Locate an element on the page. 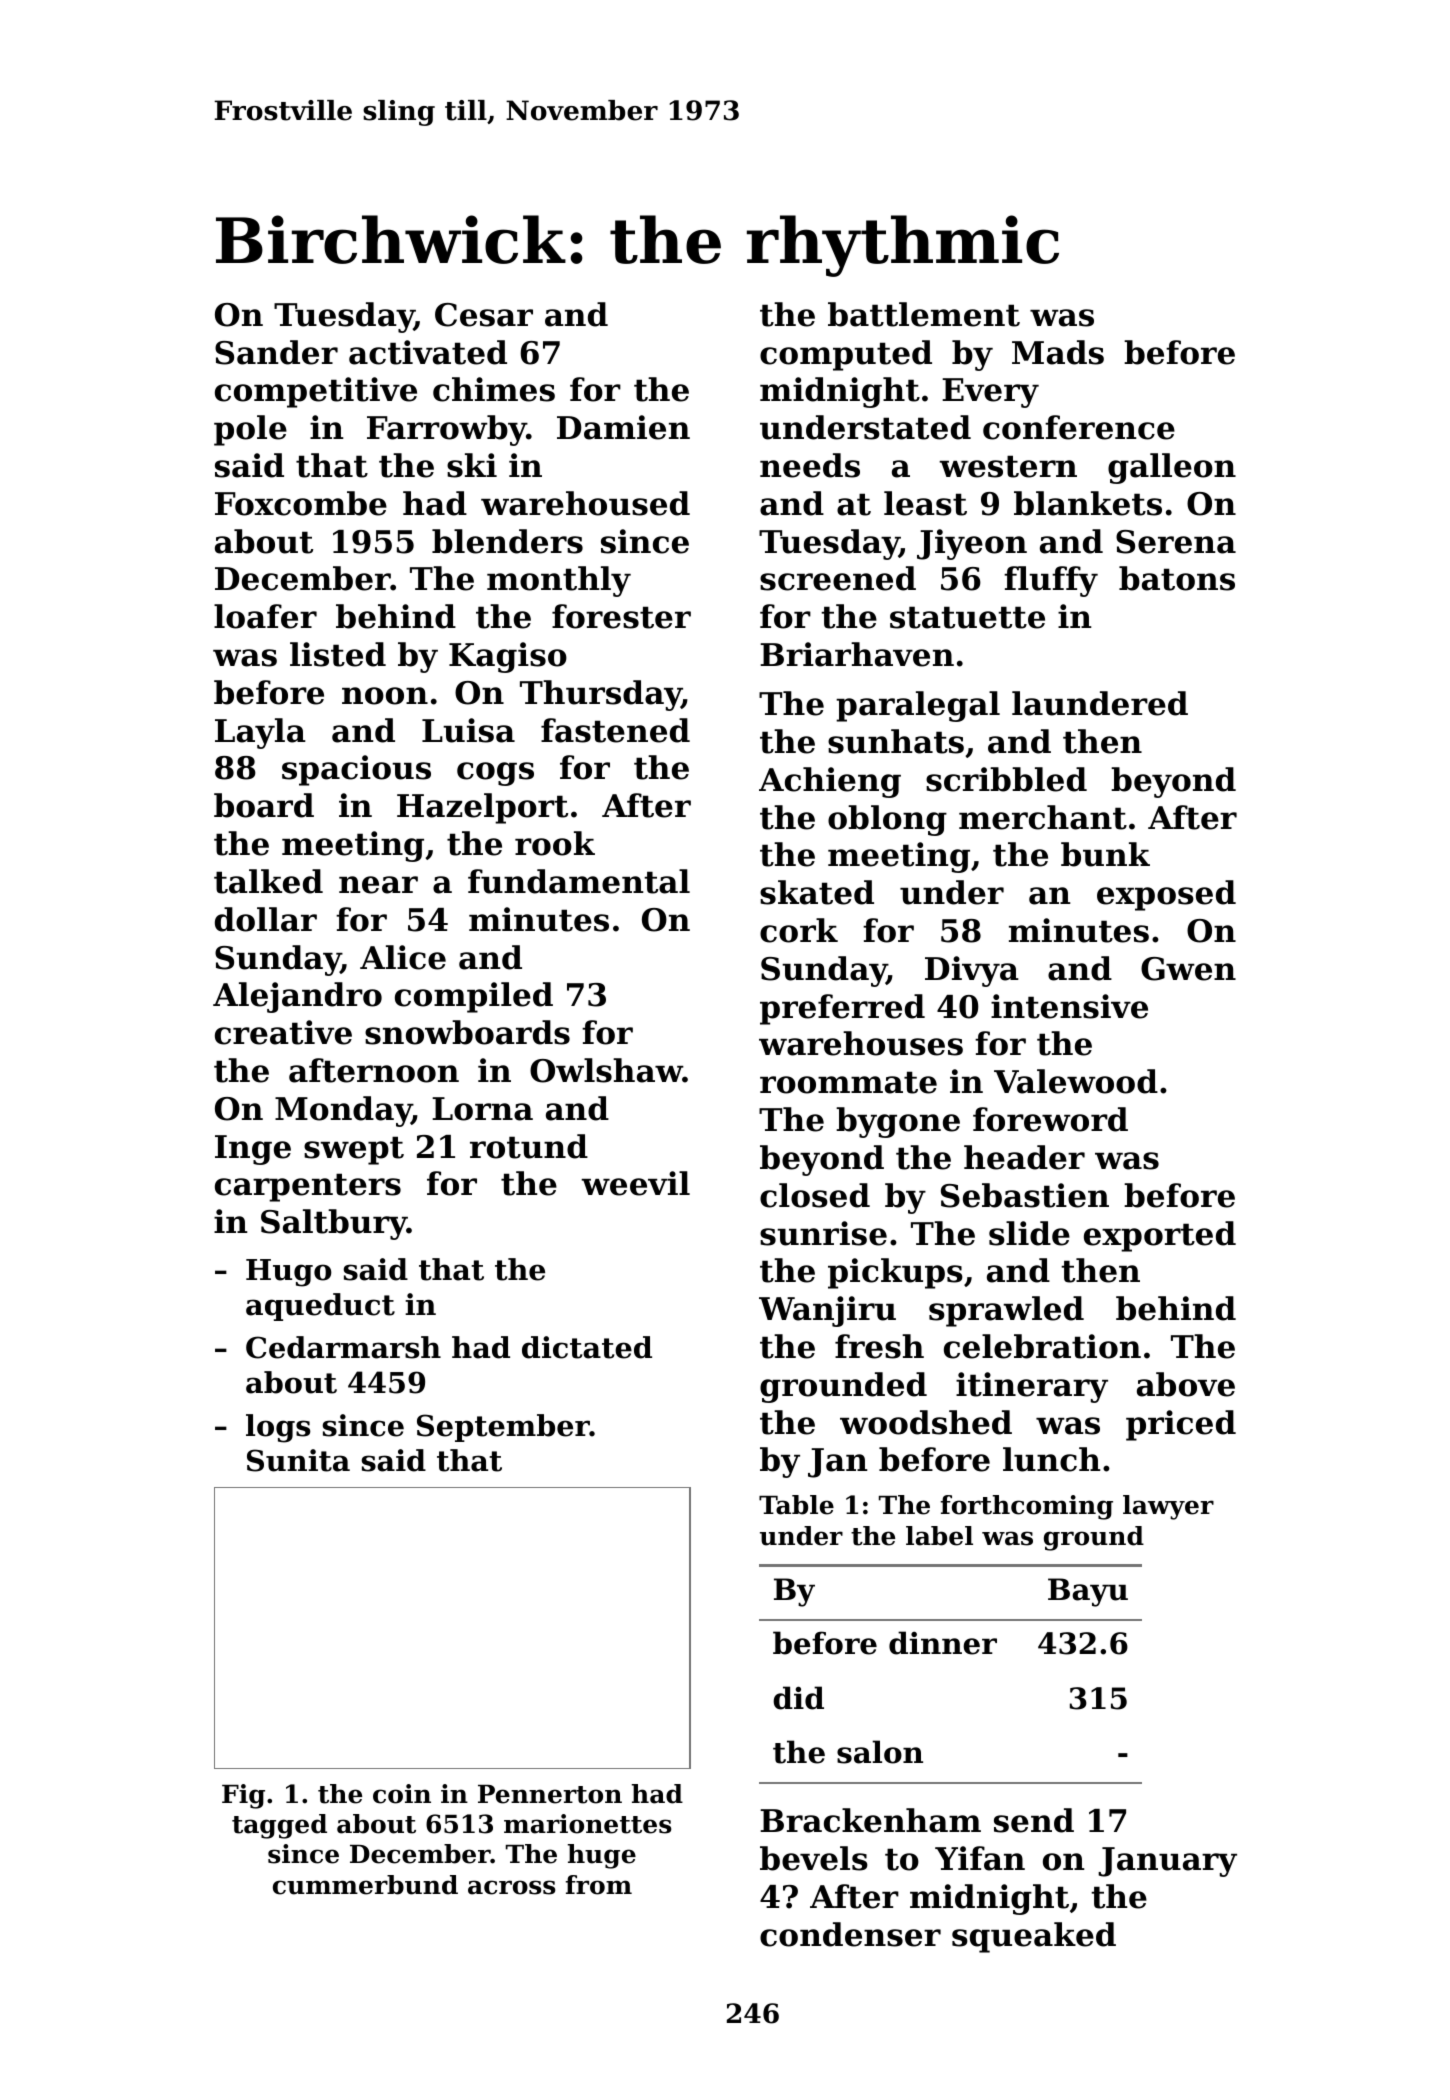  September is located at coordinates (503, 1428).
